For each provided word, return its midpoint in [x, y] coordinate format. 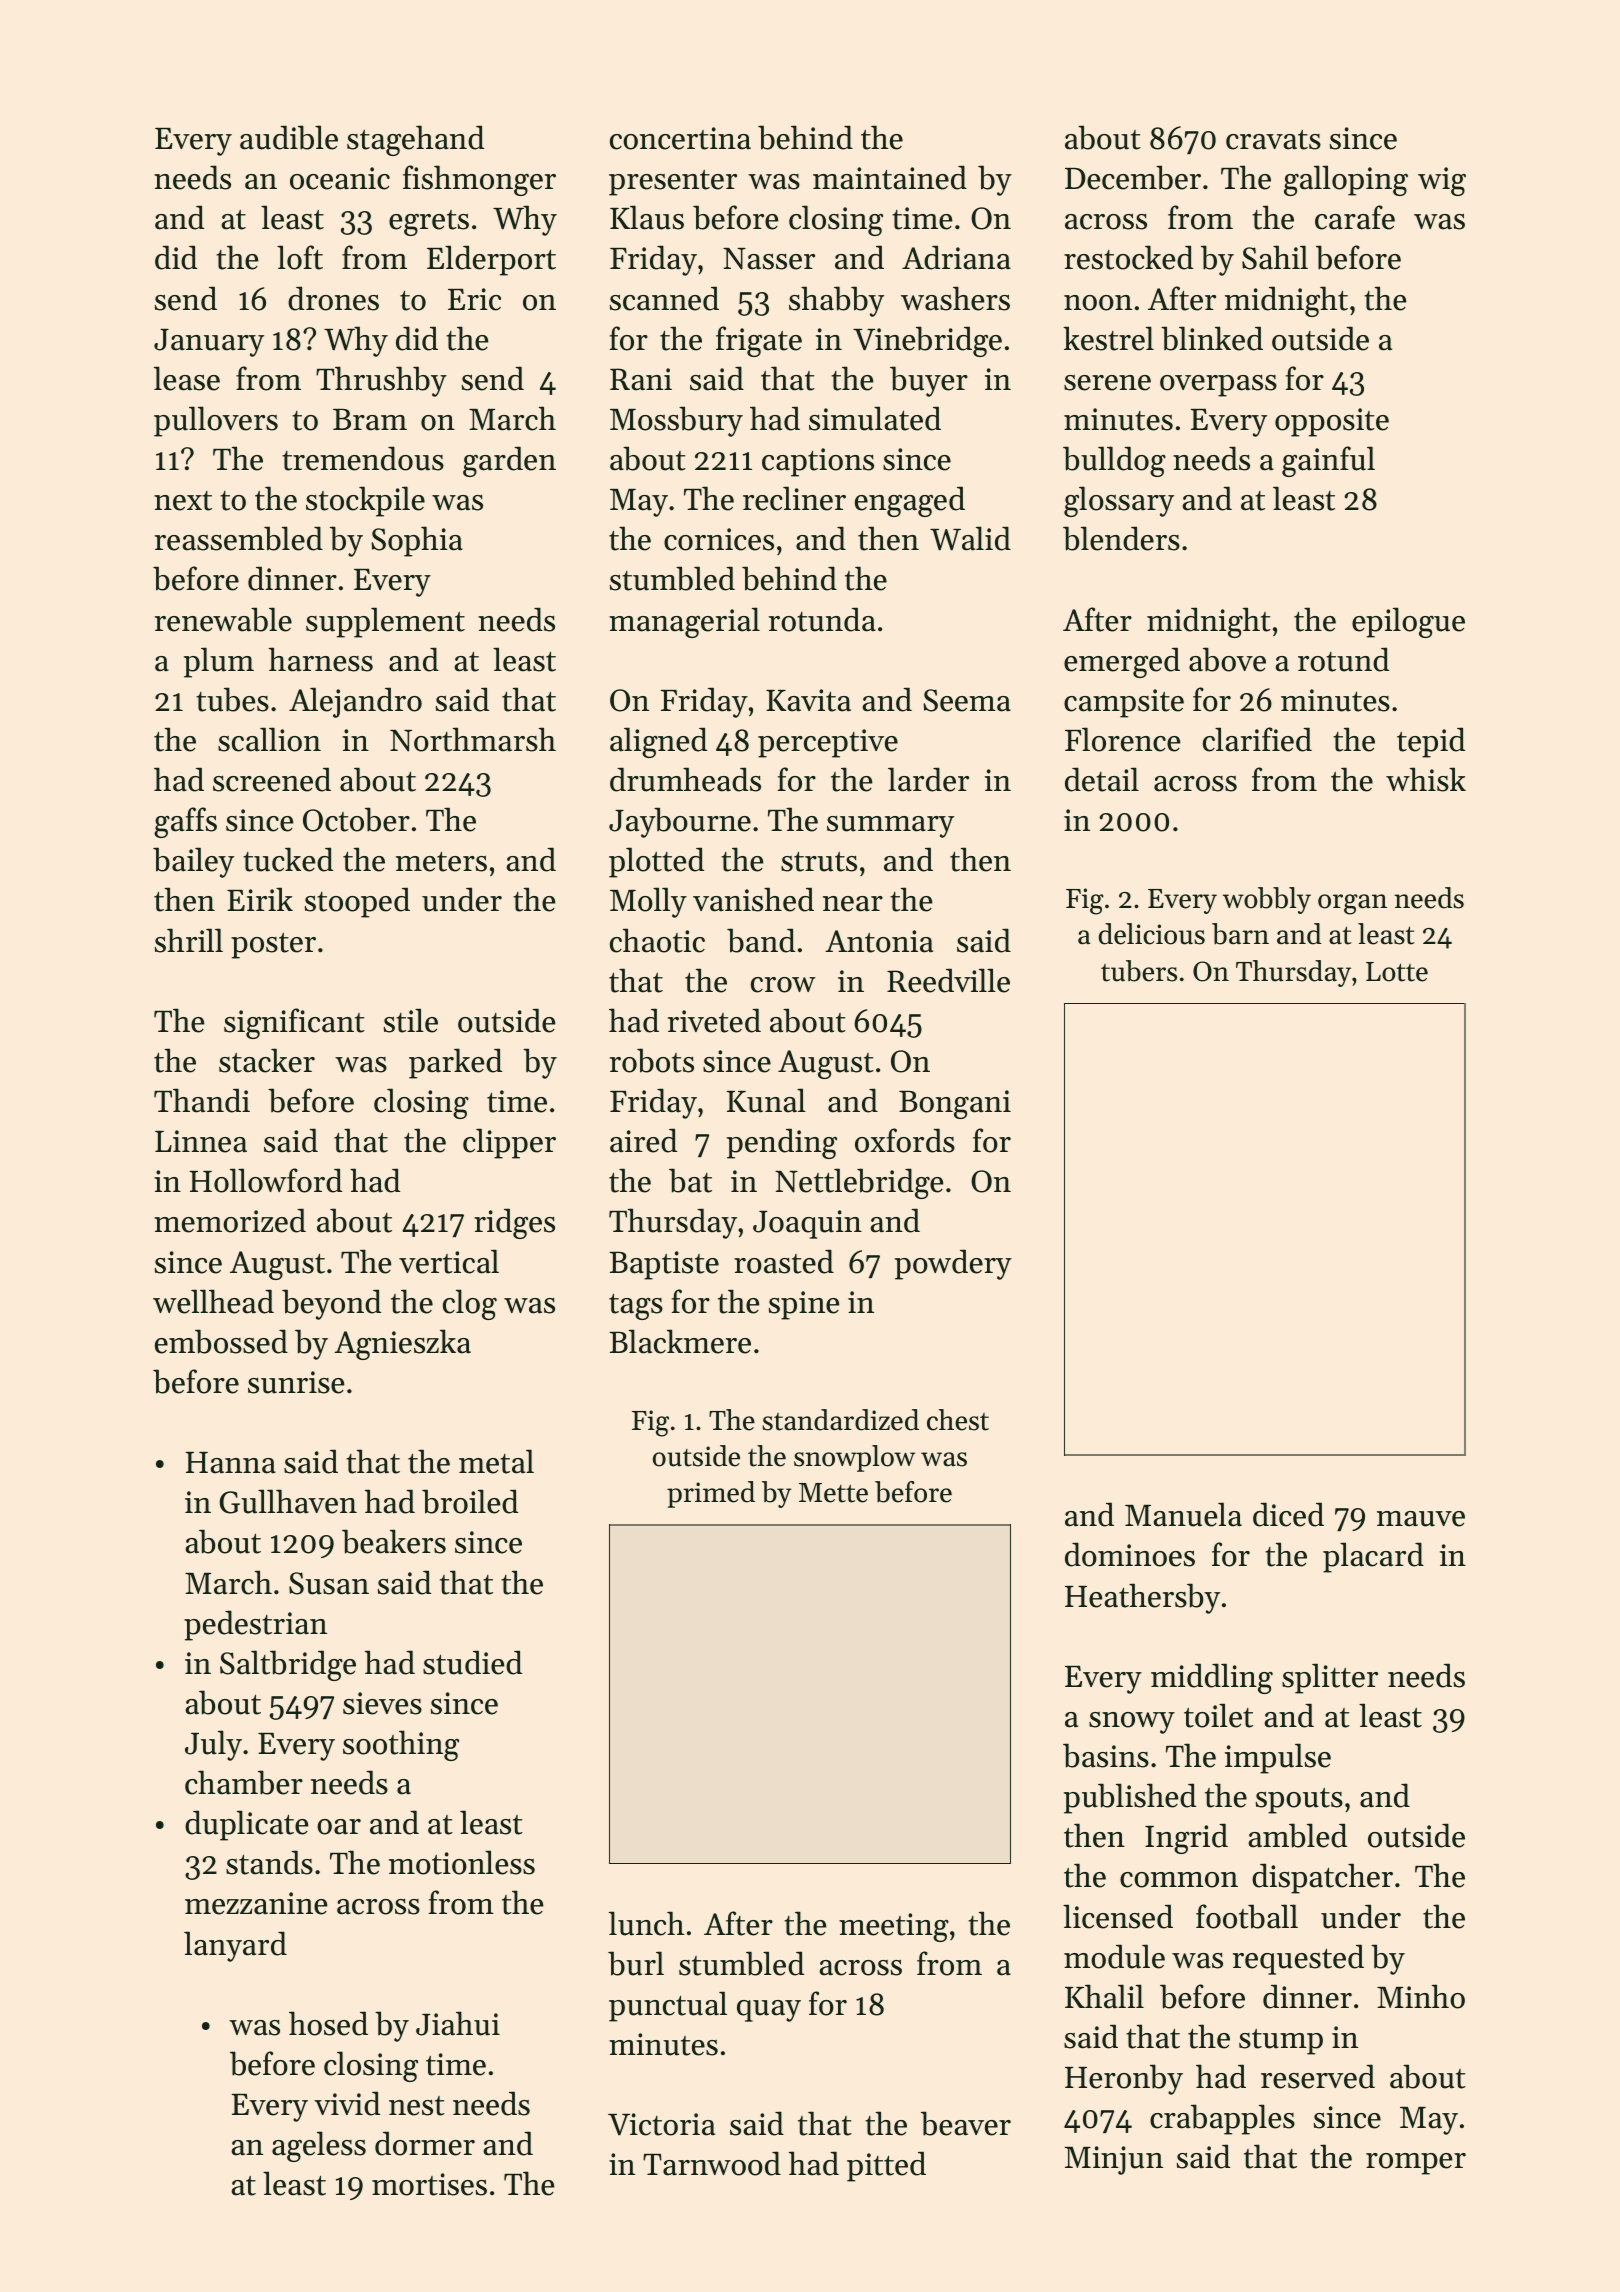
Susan [329, 1583]
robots [652, 1060]
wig [1442, 181]
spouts [1299, 1801]
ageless [319, 2146]
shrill [189, 940]
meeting [894, 1927]
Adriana [956, 257]
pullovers [216, 421]
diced [1288, 1514]
